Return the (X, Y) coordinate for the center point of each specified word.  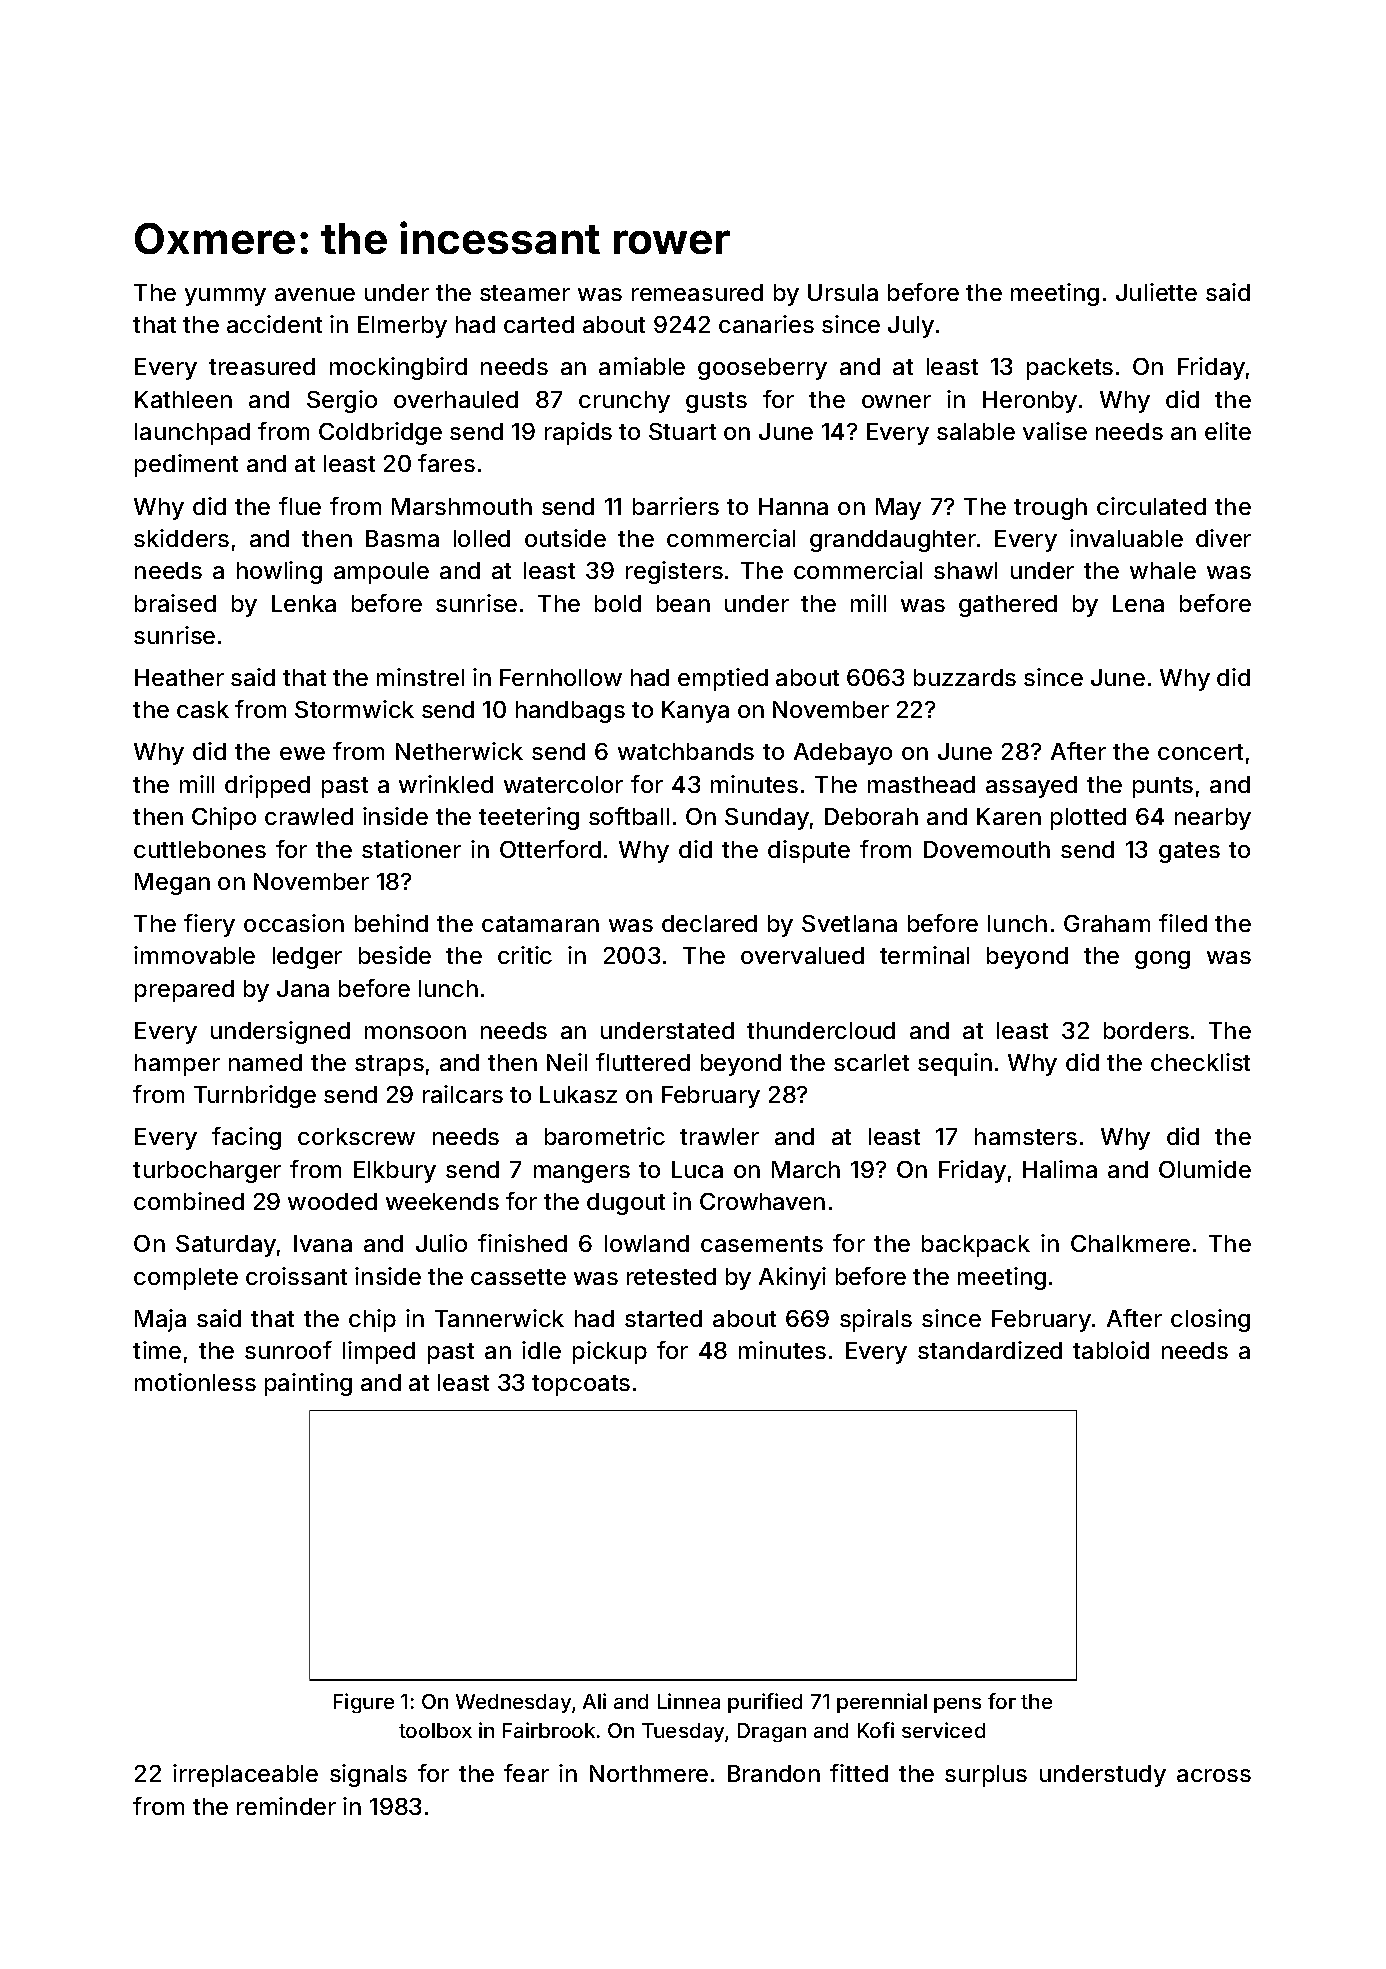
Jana (303, 988)
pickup (610, 1352)
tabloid (1111, 1350)
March (806, 1169)
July (911, 327)
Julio (441, 1243)
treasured (262, 366)
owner (896, 401)
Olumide (1205, 1169)
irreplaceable (245, 1775)
